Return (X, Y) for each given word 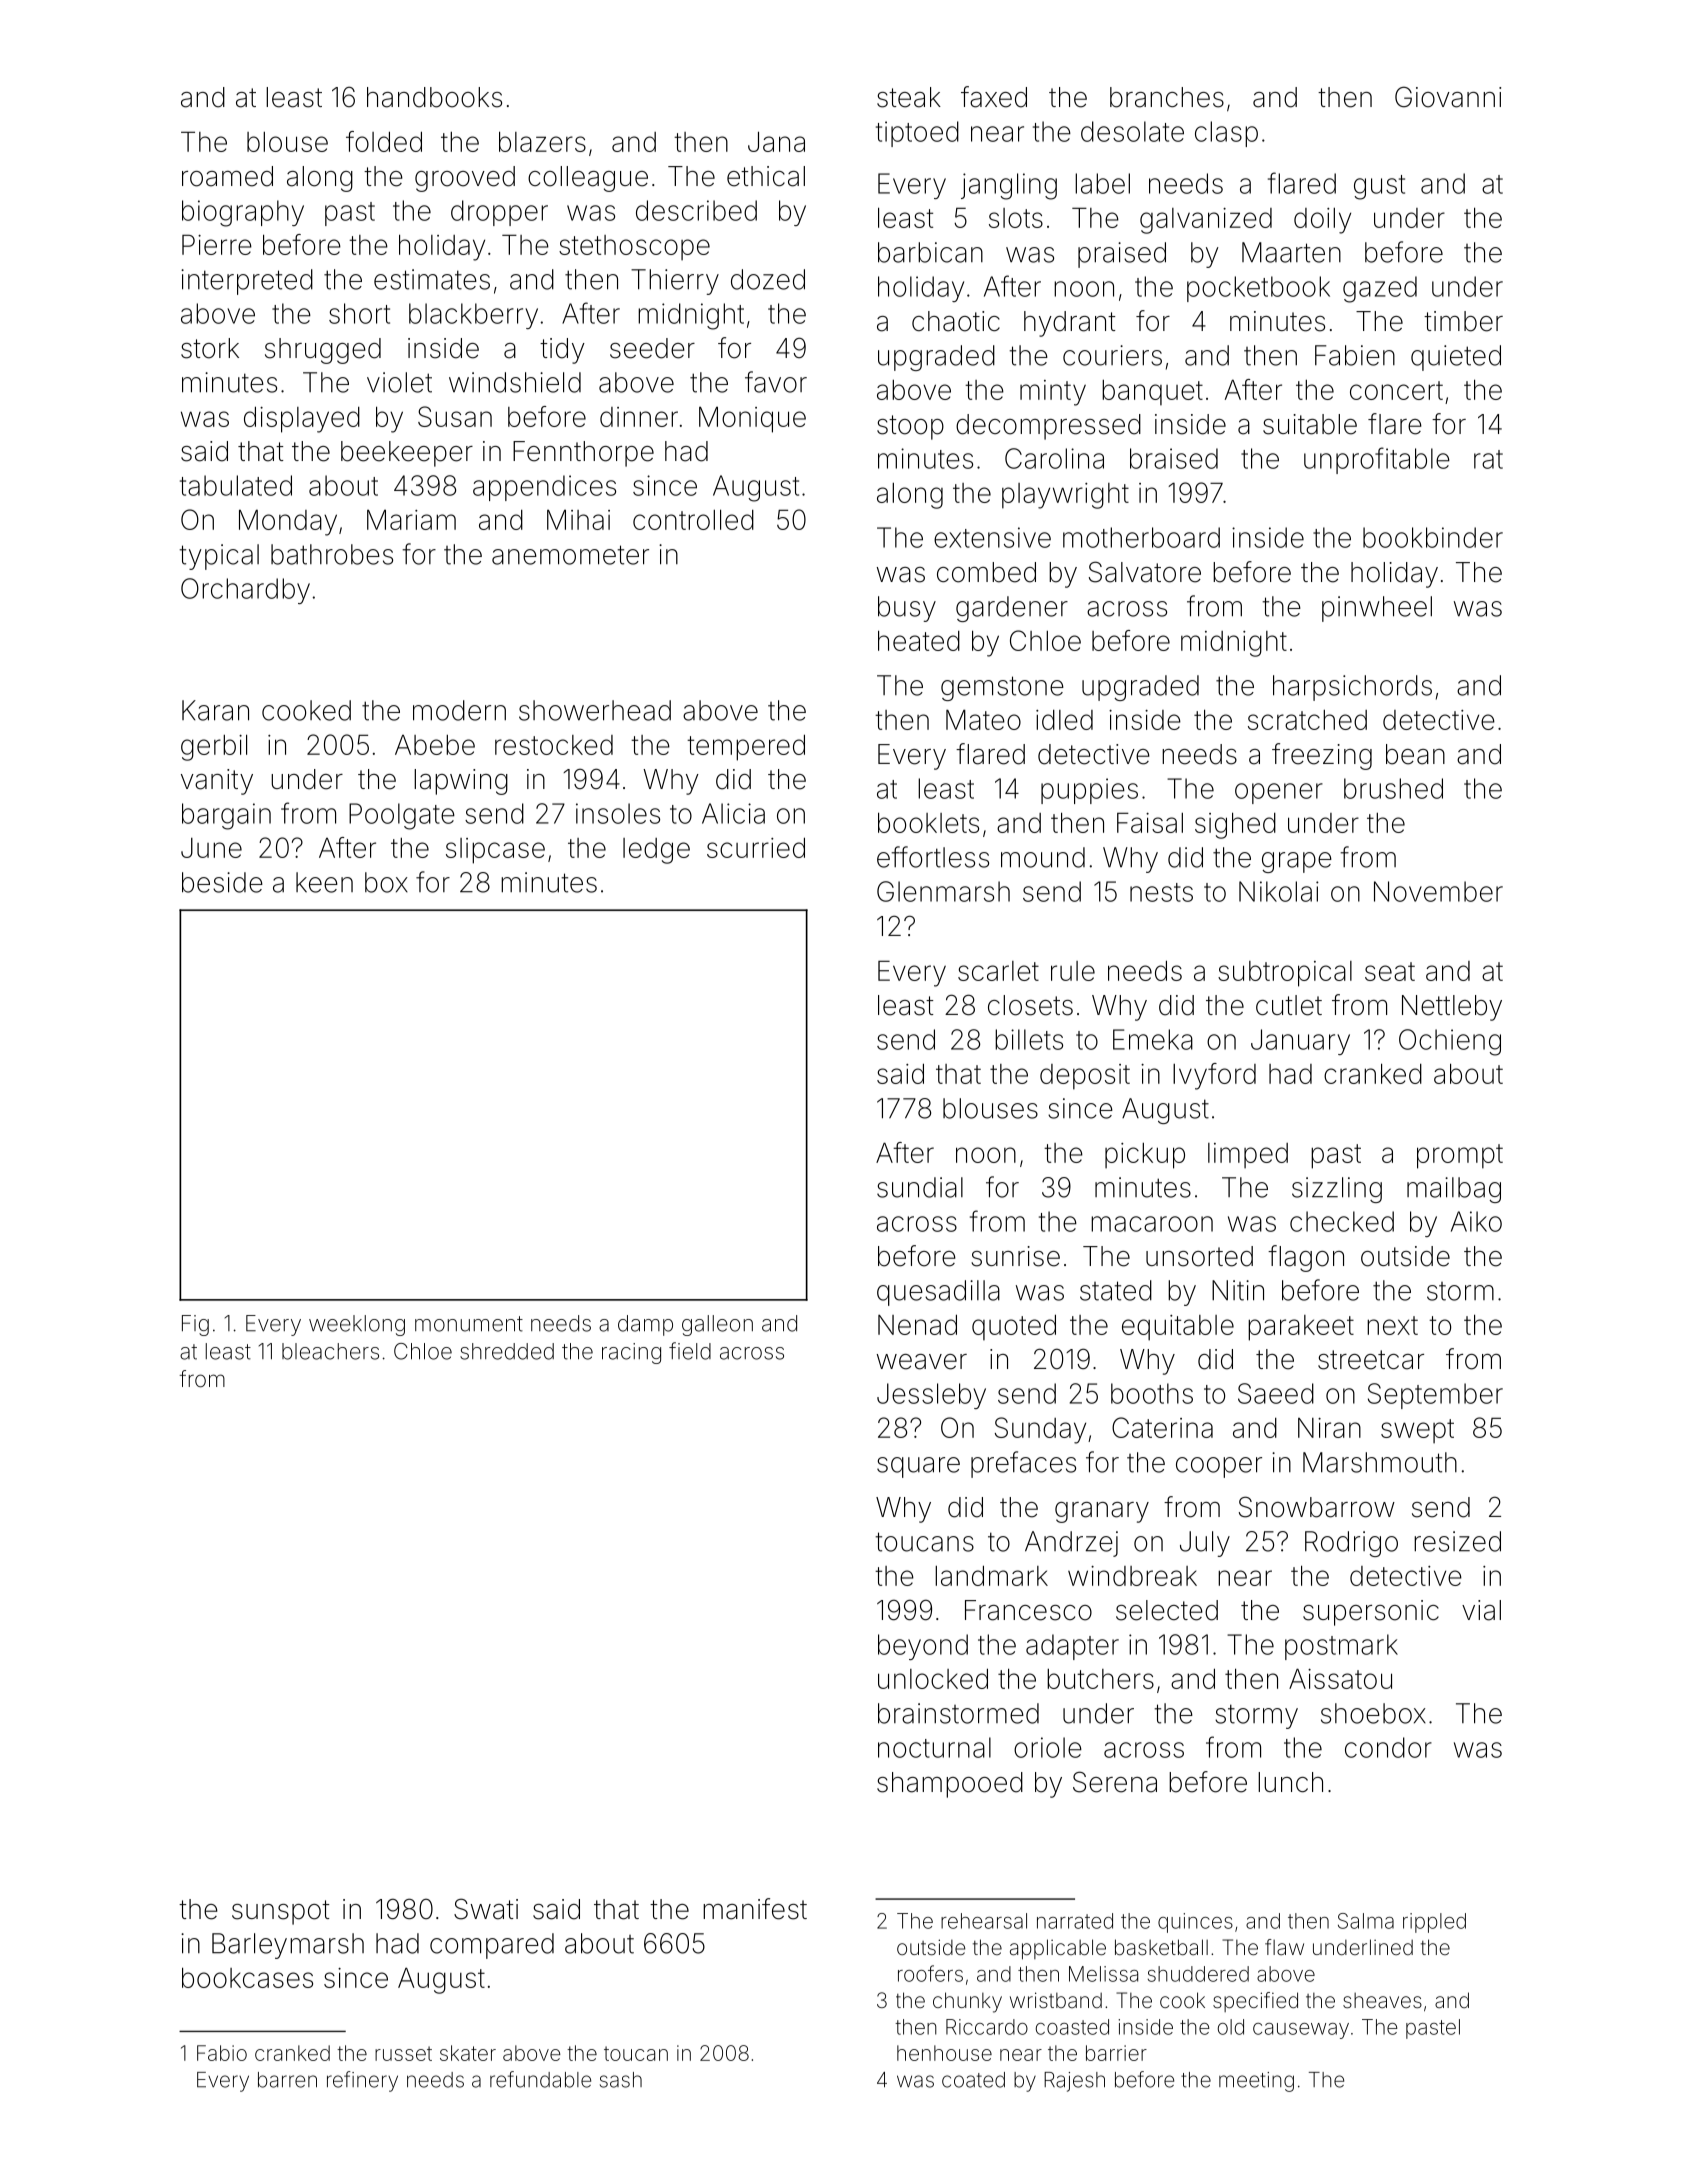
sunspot (280, 1912)
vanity (217, 782)
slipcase (495, 851)
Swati (486, 1909)
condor (1388, 1747)
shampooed (950, 1785)
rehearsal (984, 1921)
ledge (656, 851)
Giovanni (1448, 97)
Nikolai (1279, 891)
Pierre (217, 244)
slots (1016, 218)
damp (645, 1325)
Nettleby (1452, 1008)
